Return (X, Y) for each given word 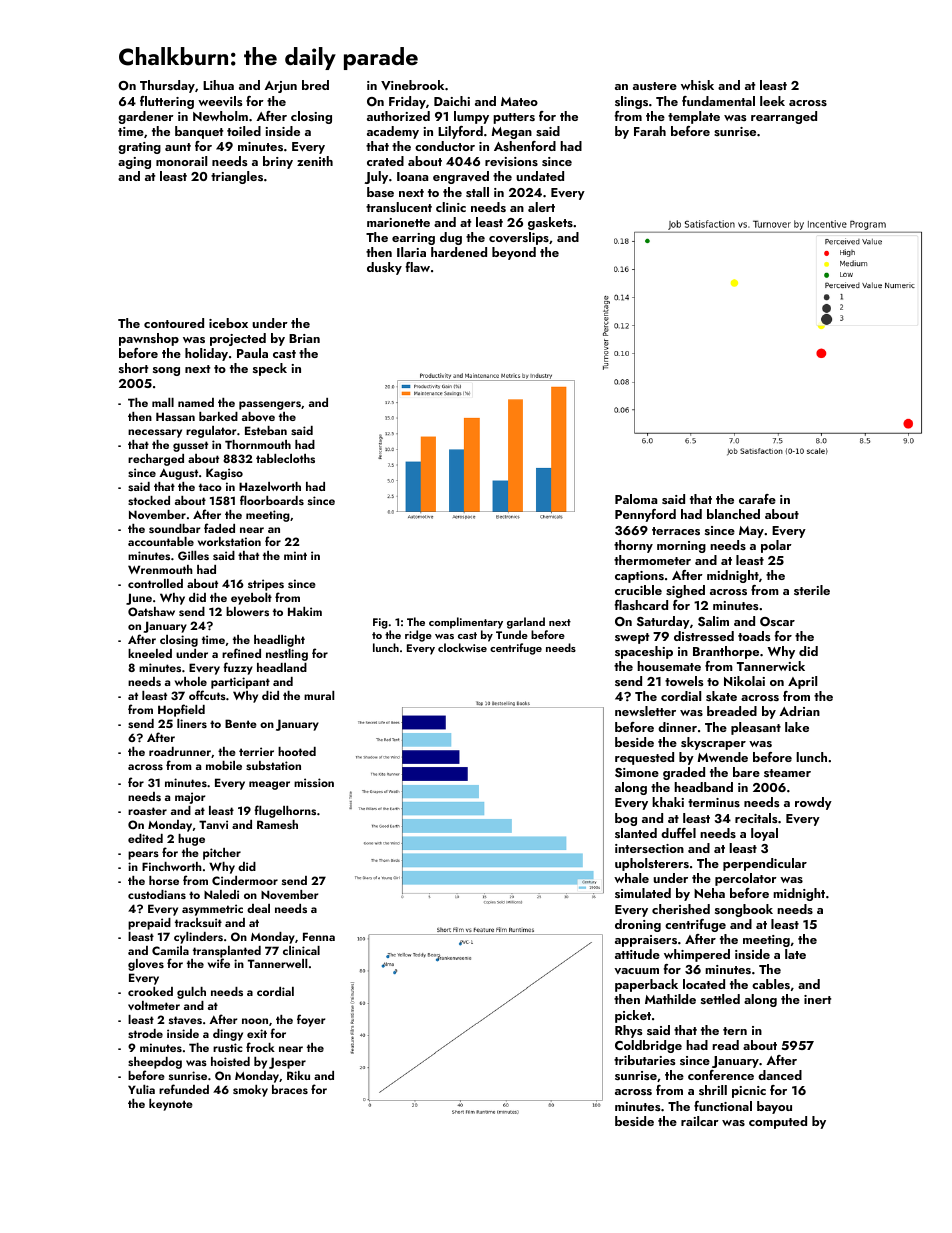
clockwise (462, 647)
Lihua (218, 85)
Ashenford (525, 146)
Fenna (319, 936)
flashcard (641, 605)
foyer (311, 1020)
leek (772, 101)
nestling (287, 655)
